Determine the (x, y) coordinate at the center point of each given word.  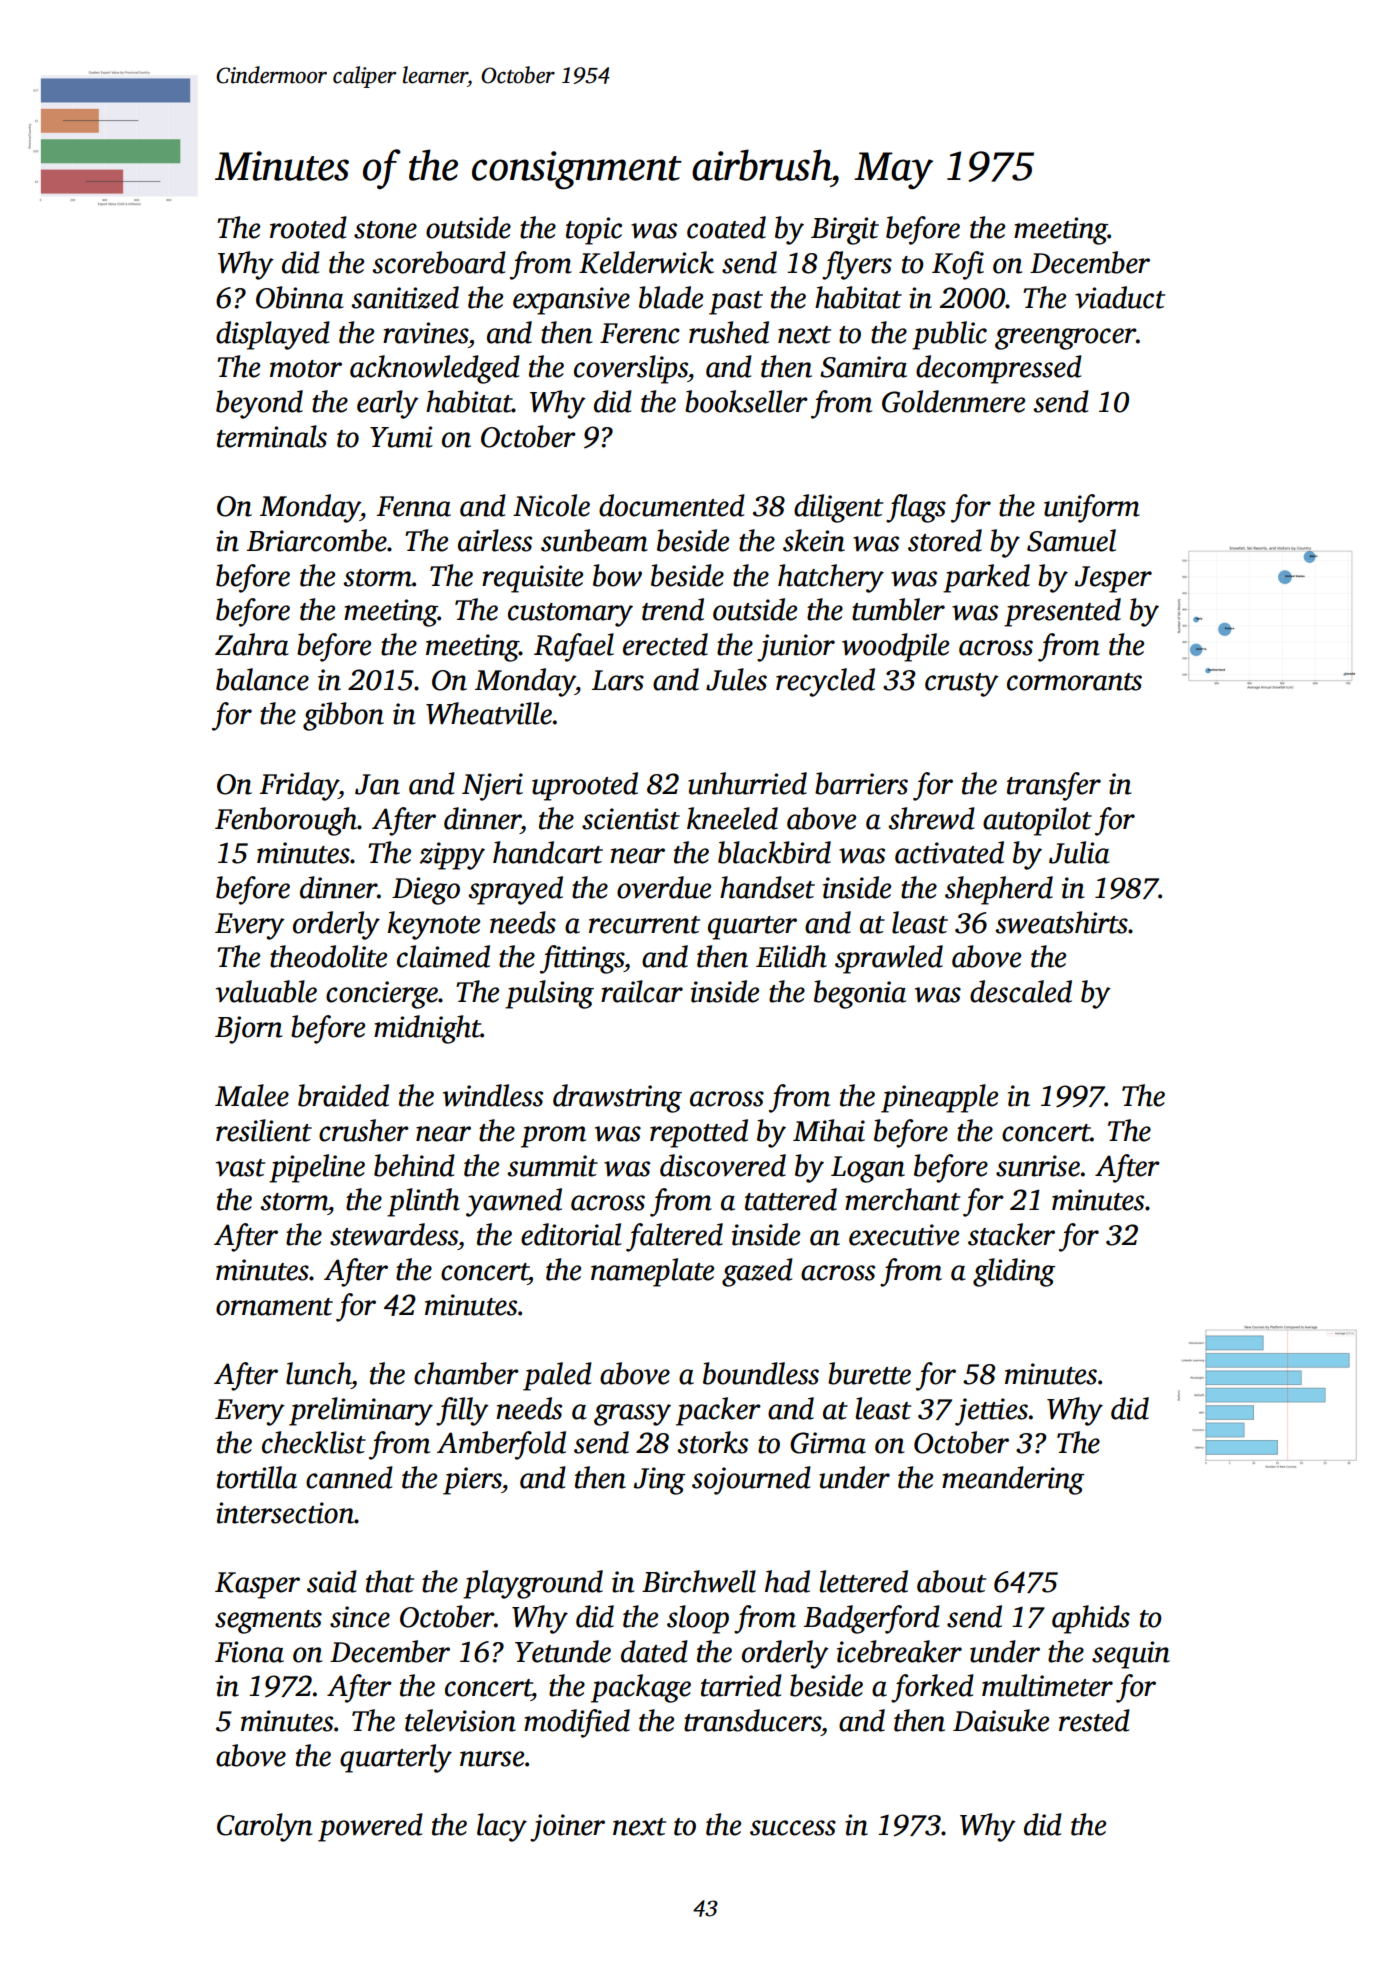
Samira (863, 367)
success (793, 1828)
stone (385, 230)
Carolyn (264, 1827)
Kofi (958, 265)
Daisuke (1001, 1720)
